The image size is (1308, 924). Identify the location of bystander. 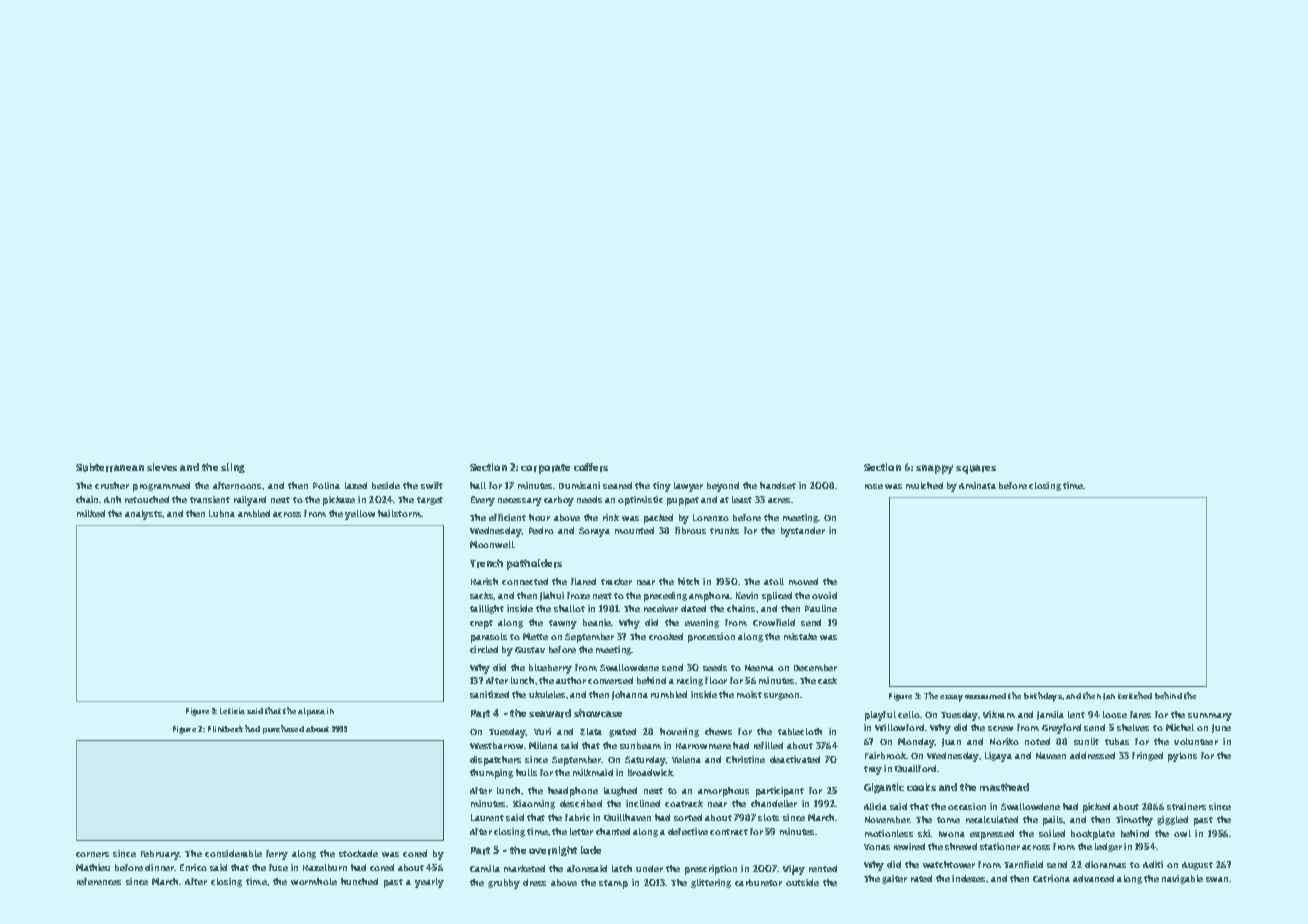
(803, 532).
